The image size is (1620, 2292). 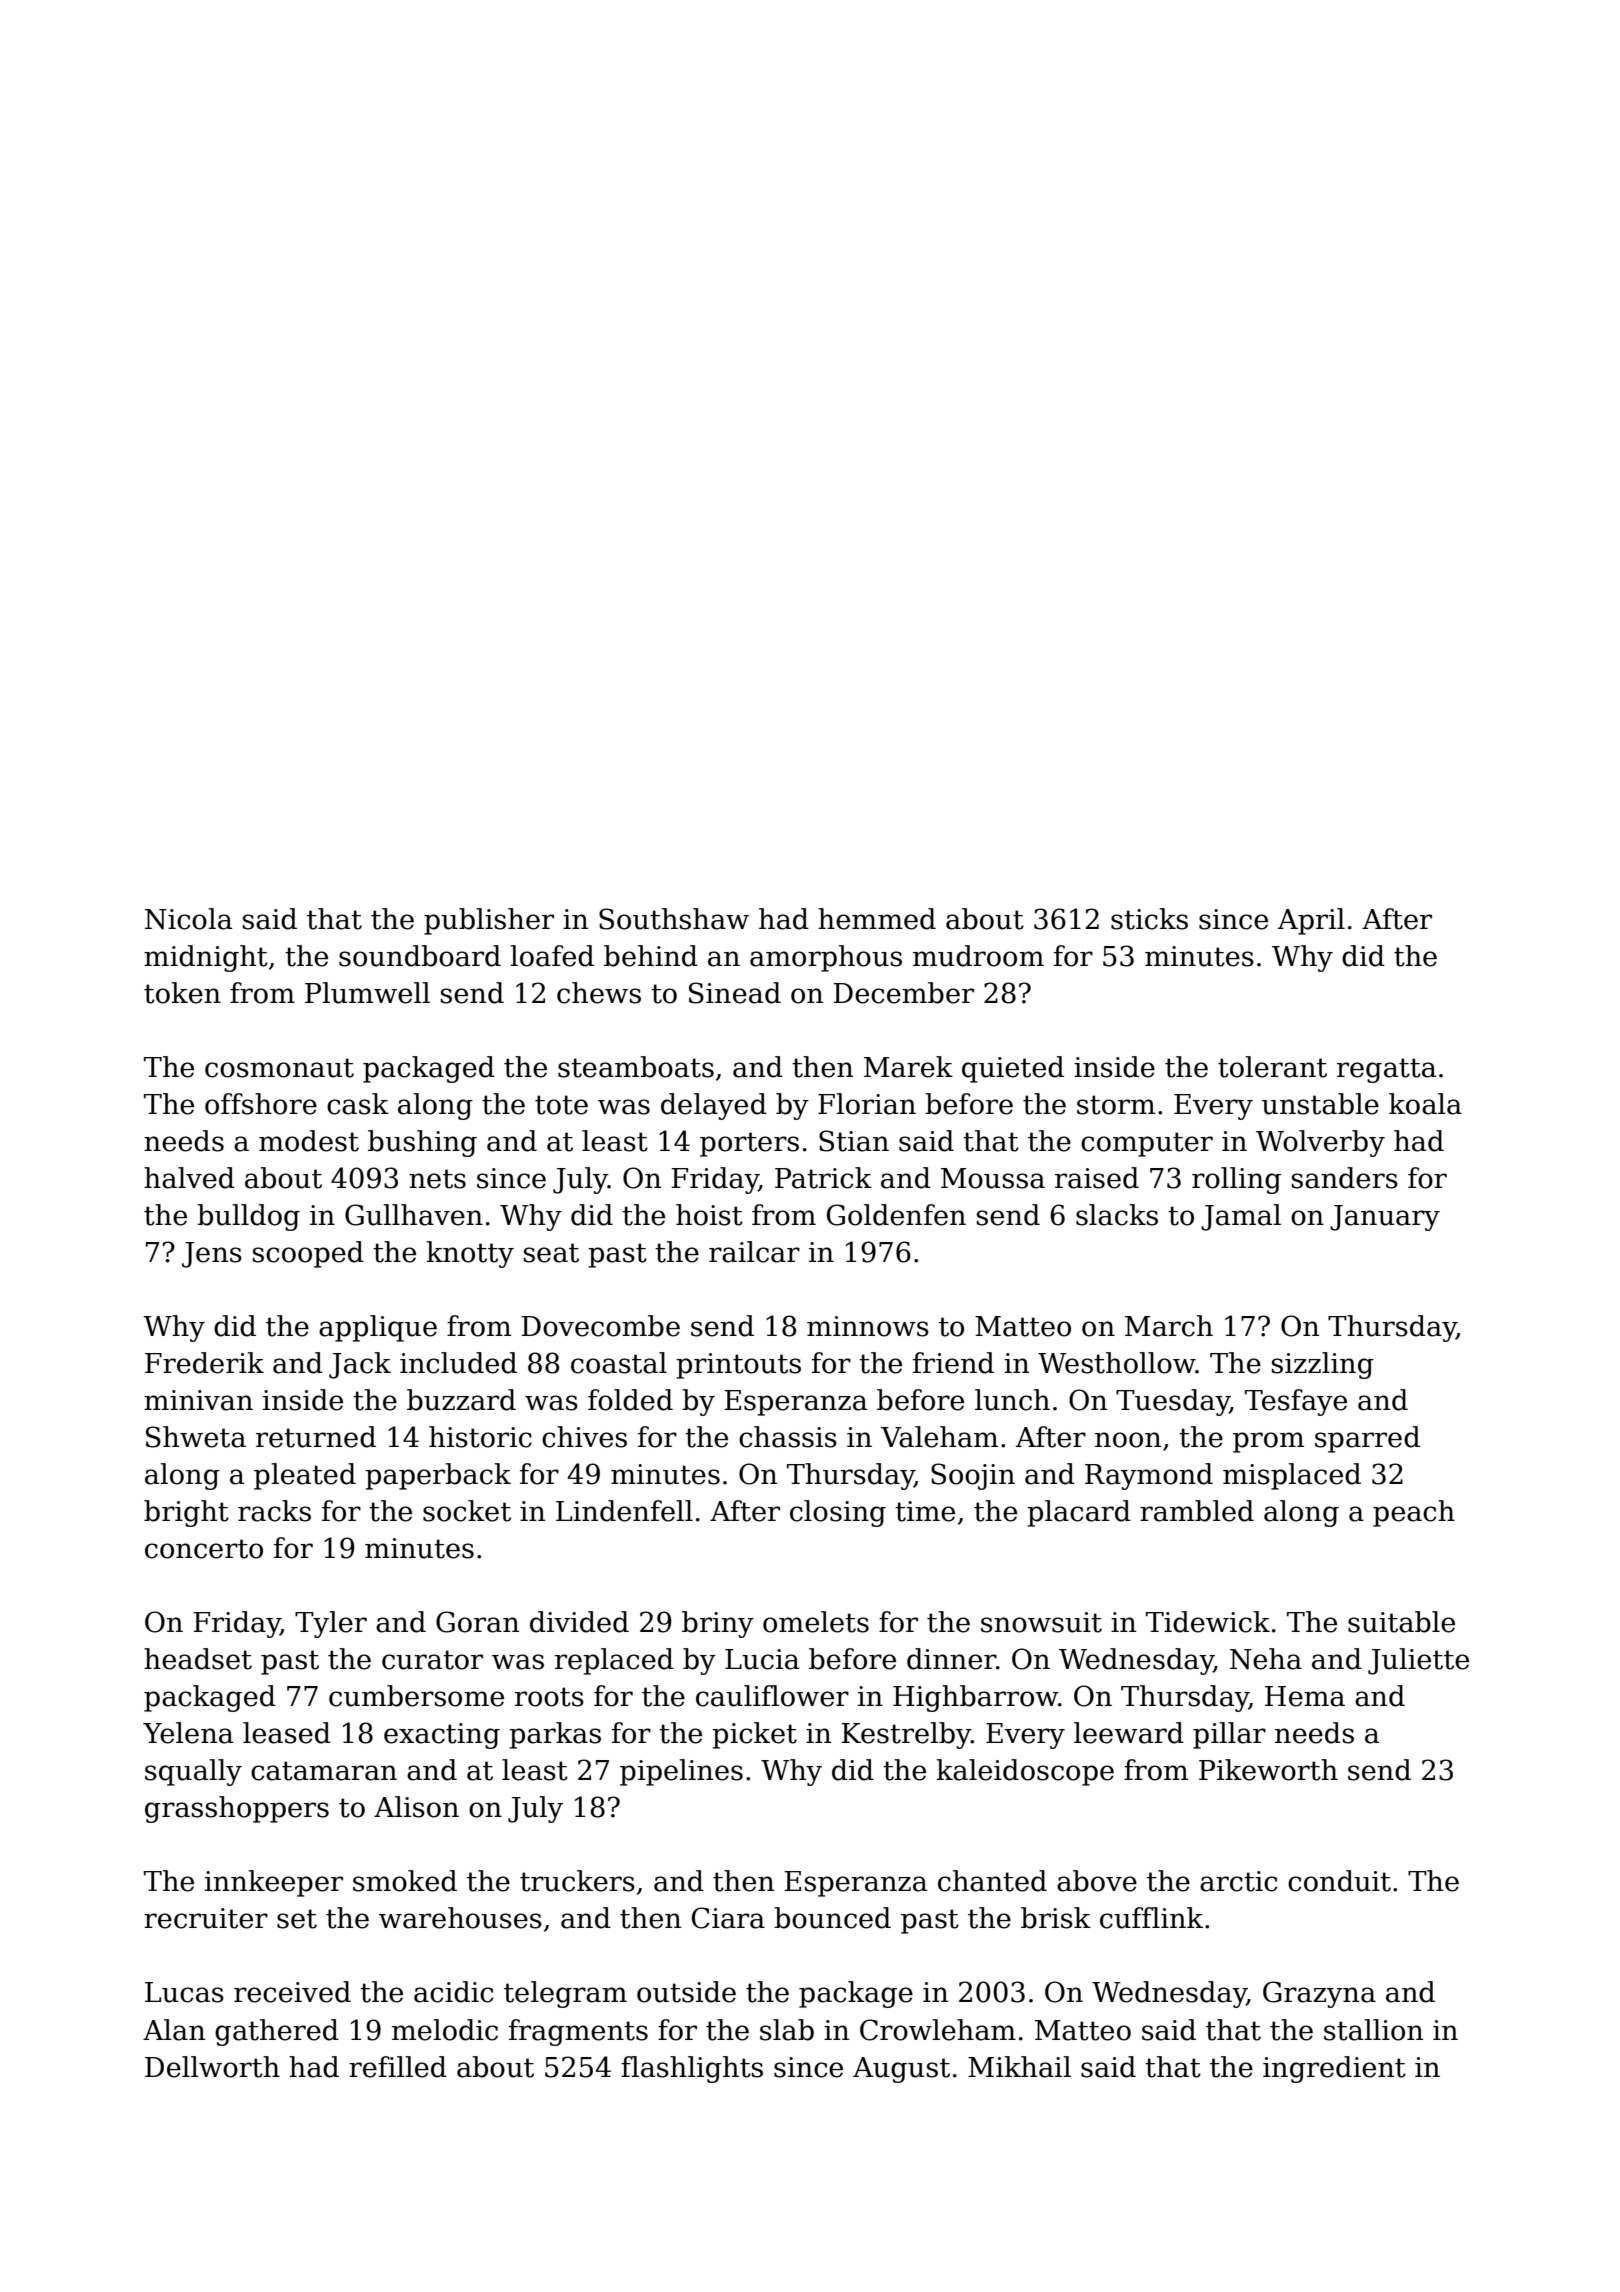 What do you see at coordinates (1149, 919) in the screenshot?
I see `sticks` at bounding box center [1149, 919].
